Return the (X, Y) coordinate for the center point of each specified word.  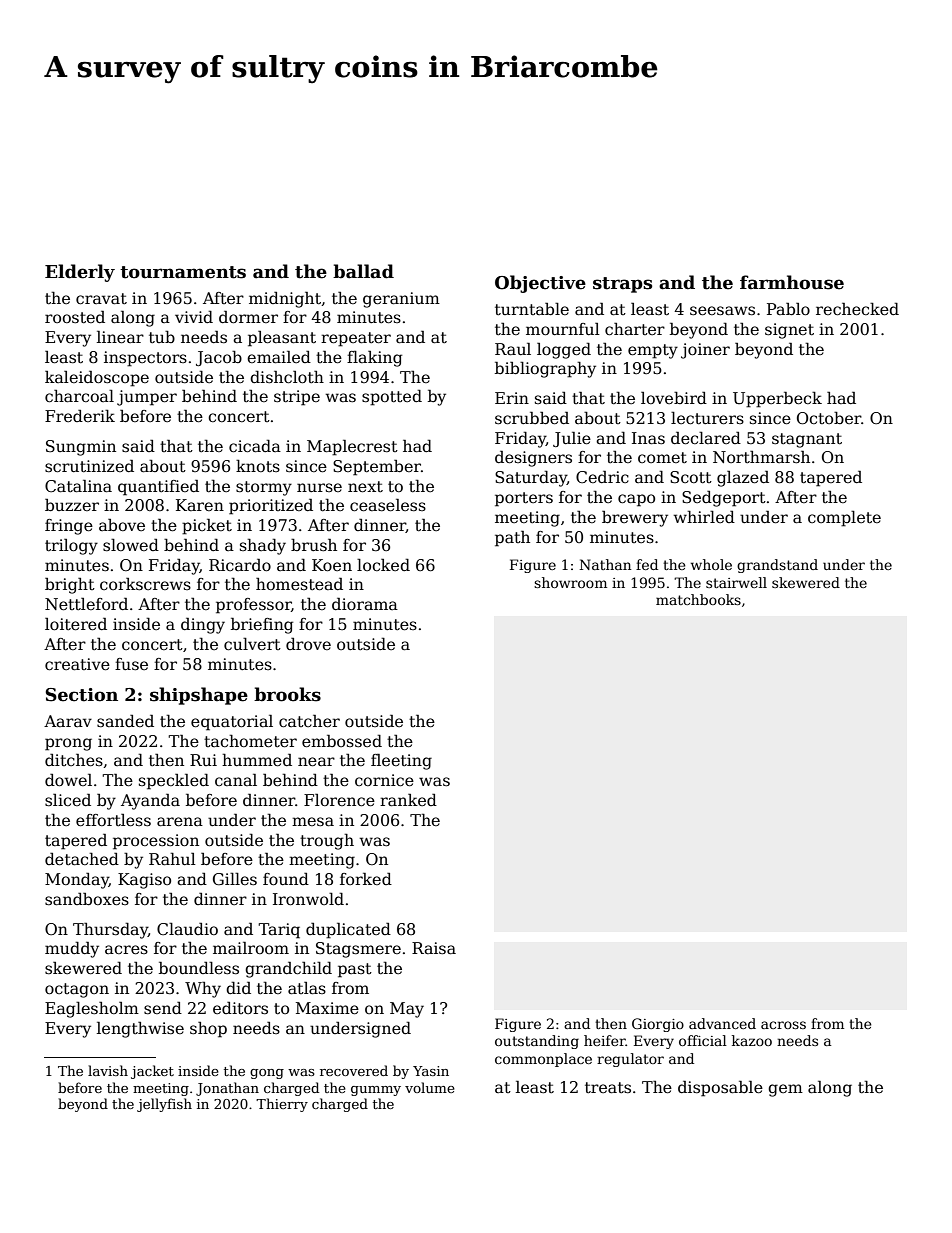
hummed (257, 760)
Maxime (327, 1008)
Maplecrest (352, 448)
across (783, 1025)
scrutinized (89, 466)
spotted (392, 398)
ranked (408, 800)
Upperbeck (777, 400)
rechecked (857, 309)
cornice (384, 780)
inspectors (145, 359)
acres (126, 950)
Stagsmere (358, 950)
